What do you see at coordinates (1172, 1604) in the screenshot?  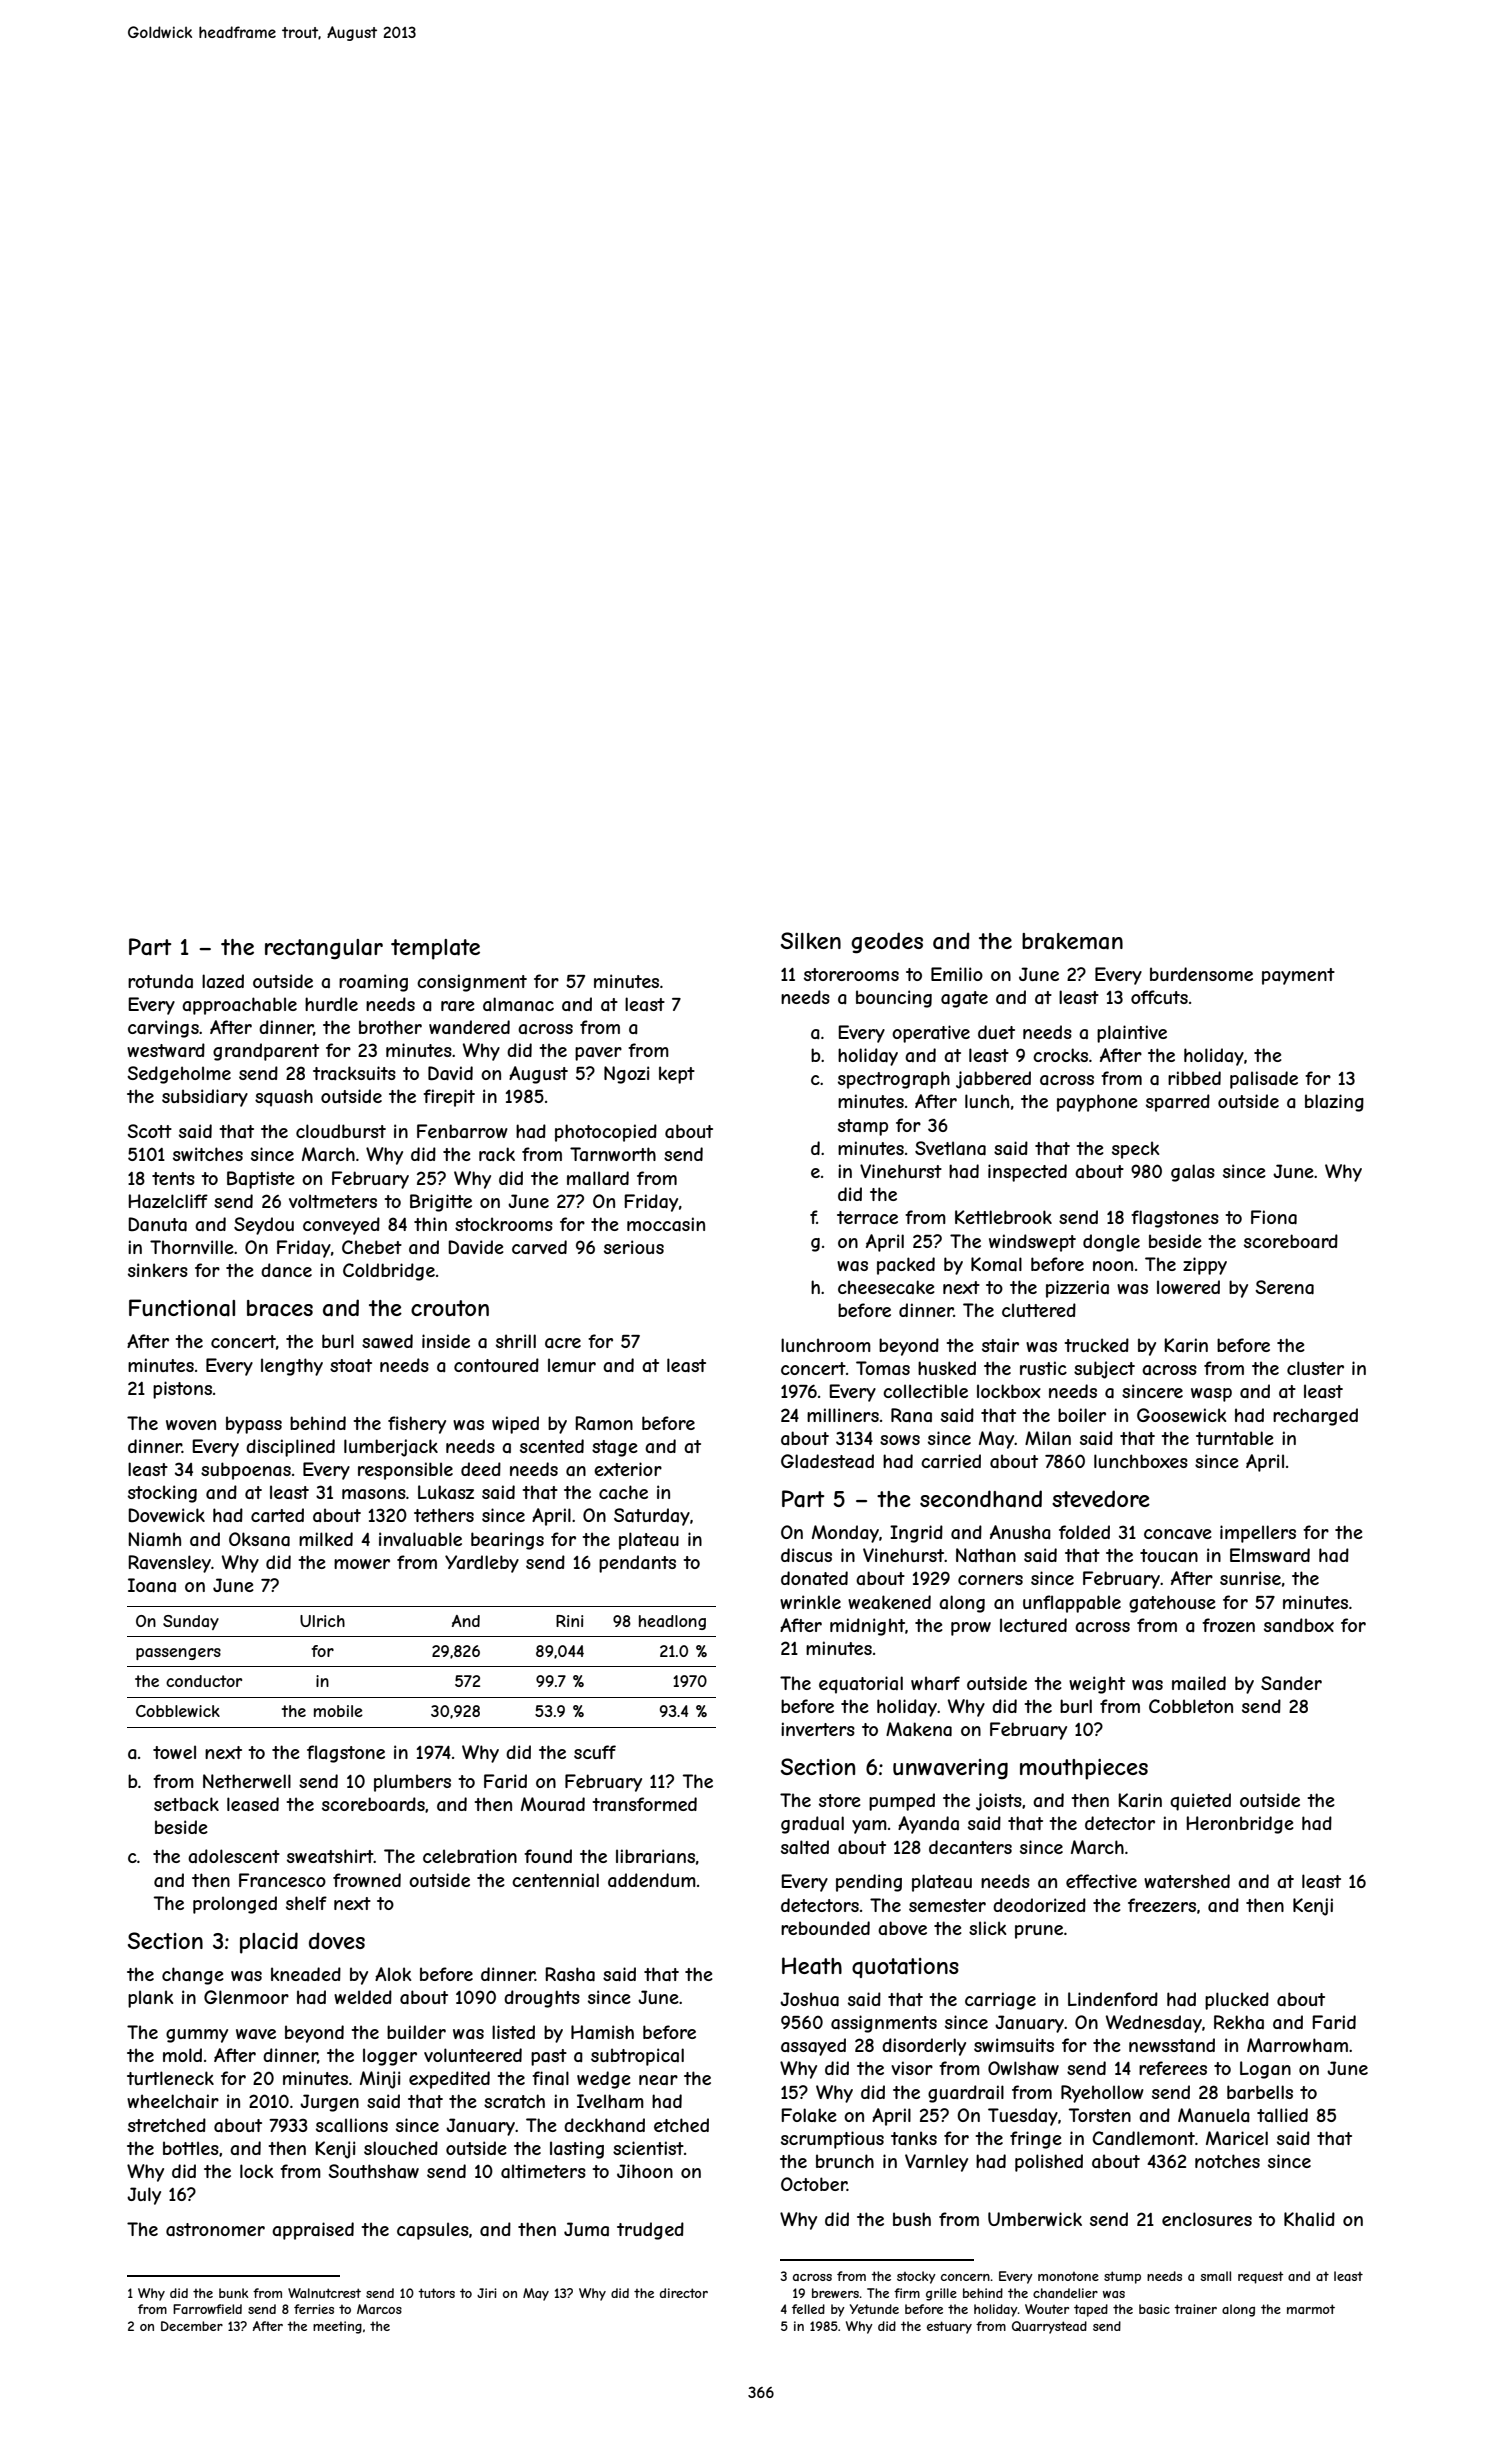 I see `gatehouse` at bounding box center [1172, 1604].
